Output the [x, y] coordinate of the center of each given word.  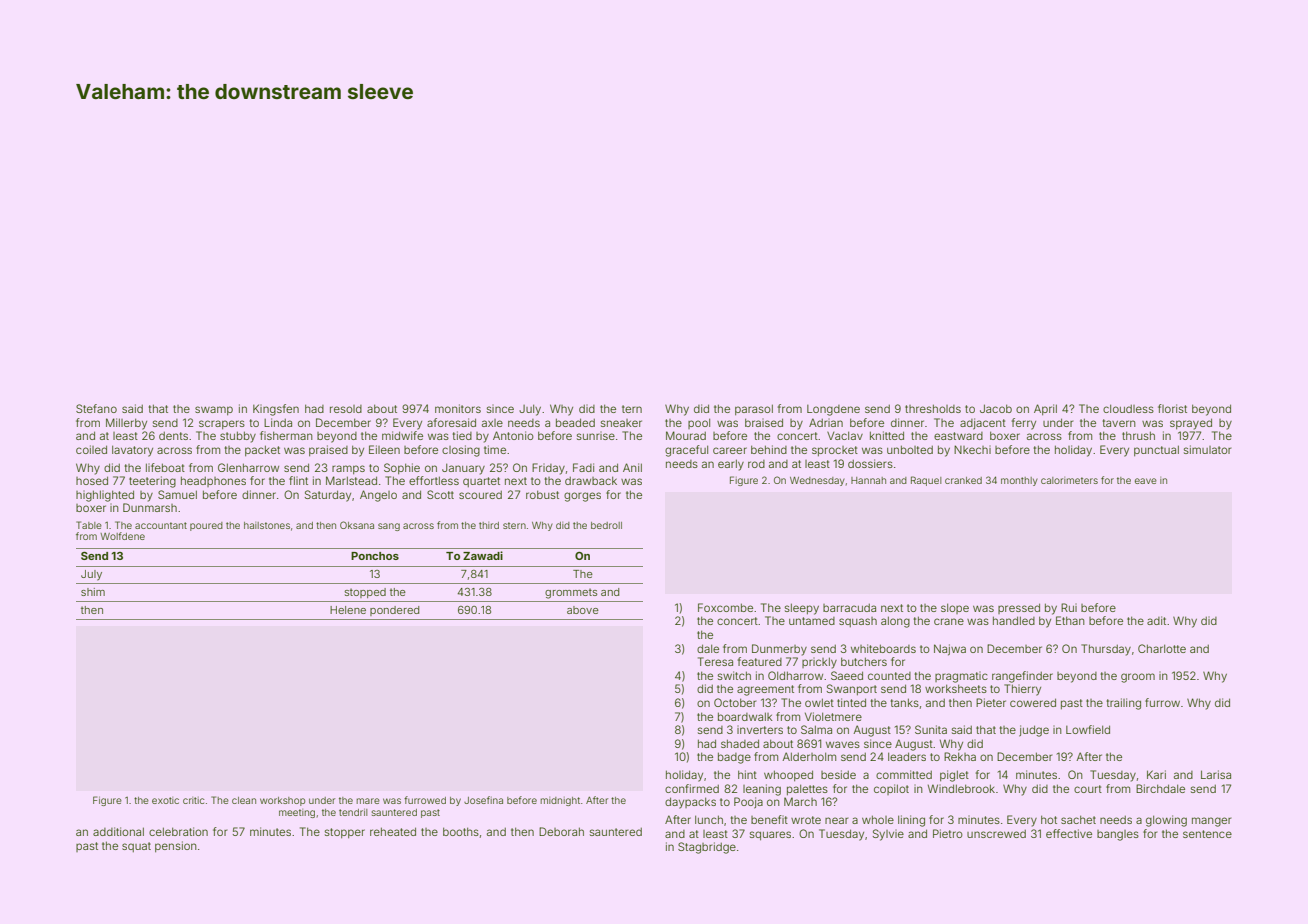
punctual [1156, 450]
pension [176, 846]
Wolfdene [122, 536]
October [735, 702]
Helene [348, 610]
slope [955, 608]
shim [93, 592]
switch [734, 675]
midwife [402, 435]
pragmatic [961, 677]
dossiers [870, 463]
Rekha [960, 756]
